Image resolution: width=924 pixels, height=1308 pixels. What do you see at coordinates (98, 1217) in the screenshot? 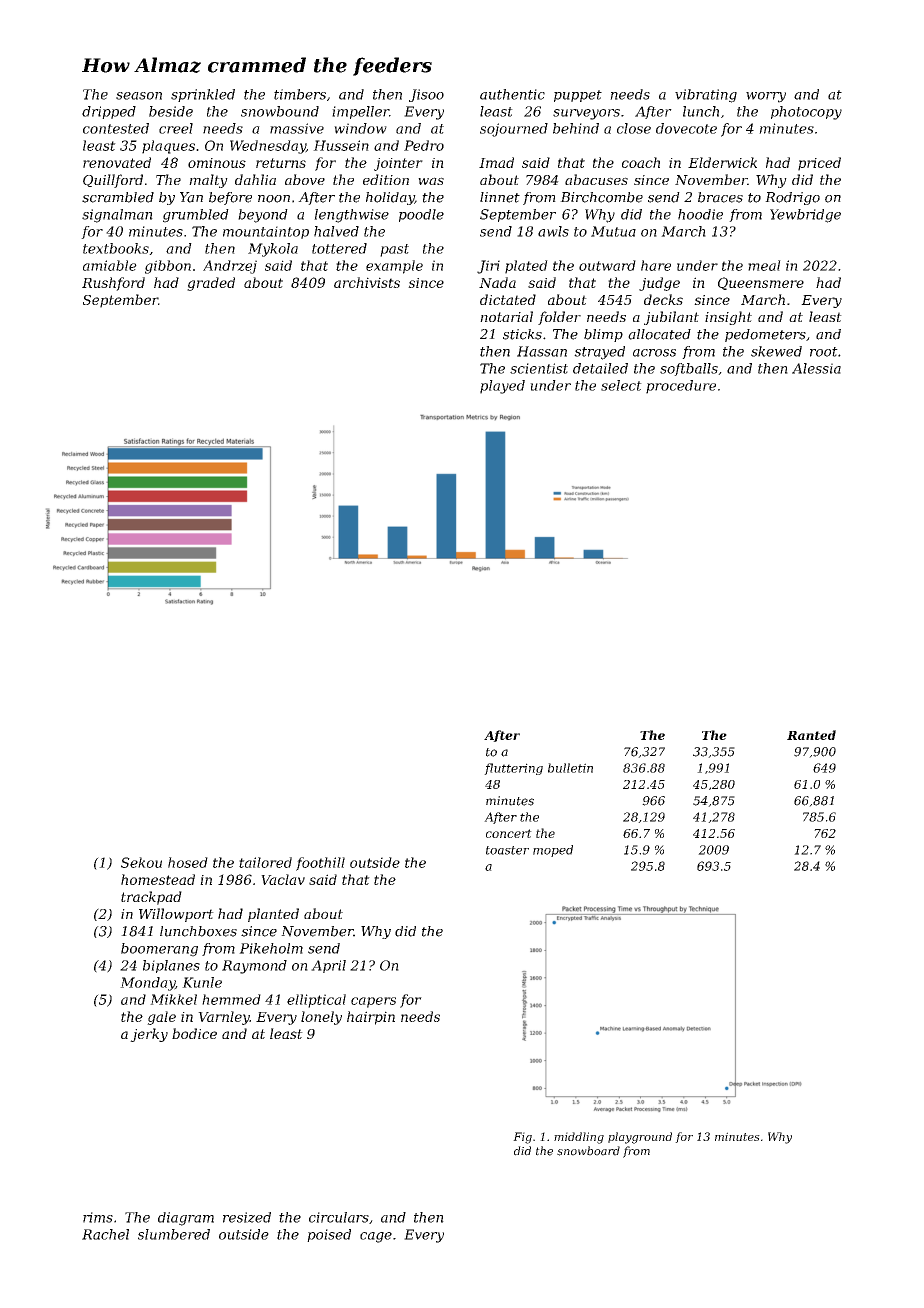
I see `rims` at bounding box center [98, 1217].
